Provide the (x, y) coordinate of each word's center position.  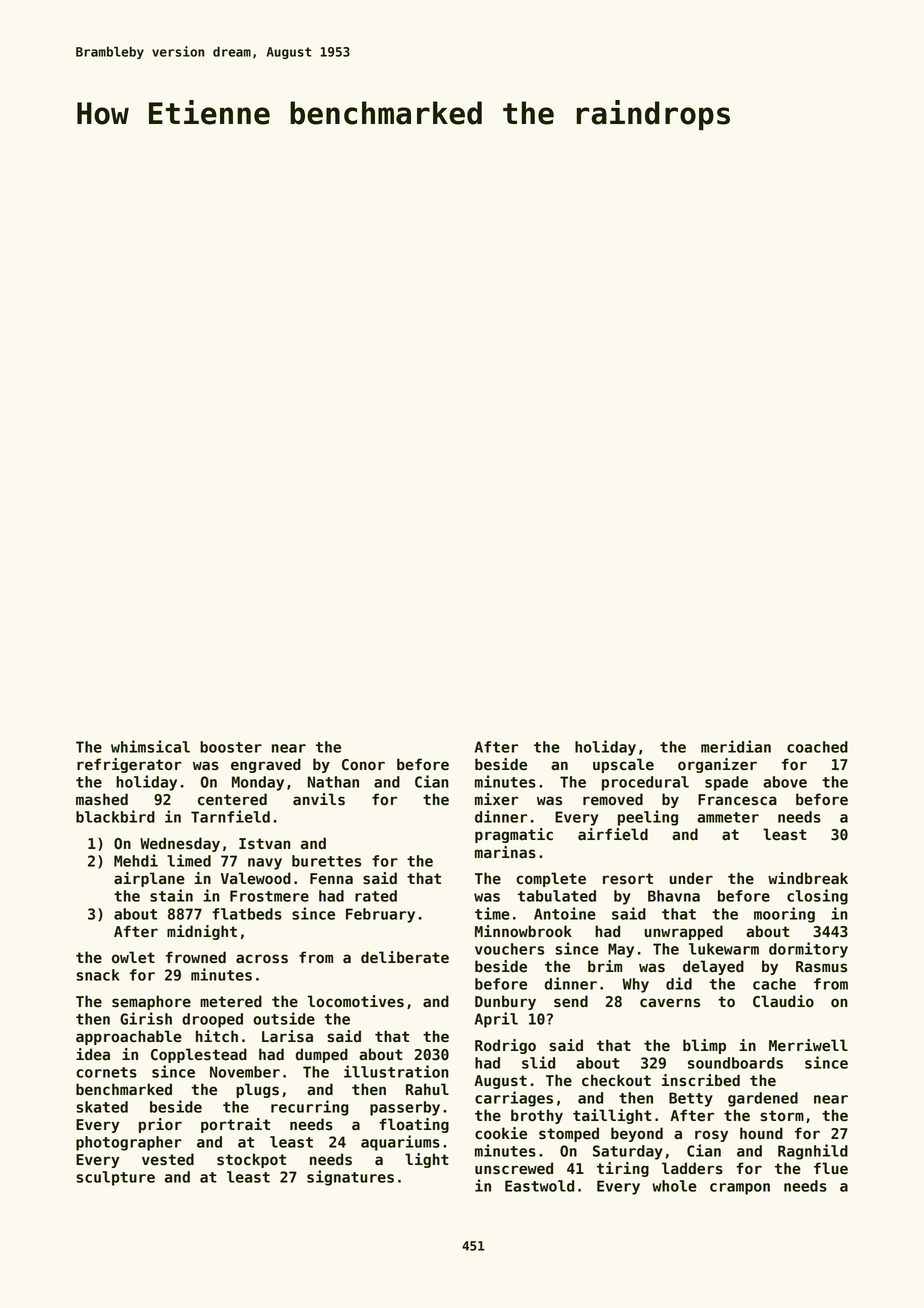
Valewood (256, 878)
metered (231, 1001)
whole (674, 1186)
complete (551, 879)
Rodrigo (505, 1046)
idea (93, 1054)
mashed (102, 799)
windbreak (808, 878)
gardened (763, 1099)
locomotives (355, 1001)
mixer (496, 799)
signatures (350, 1178)
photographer (129, 1143)
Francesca (737, 800)
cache (774, 984)
